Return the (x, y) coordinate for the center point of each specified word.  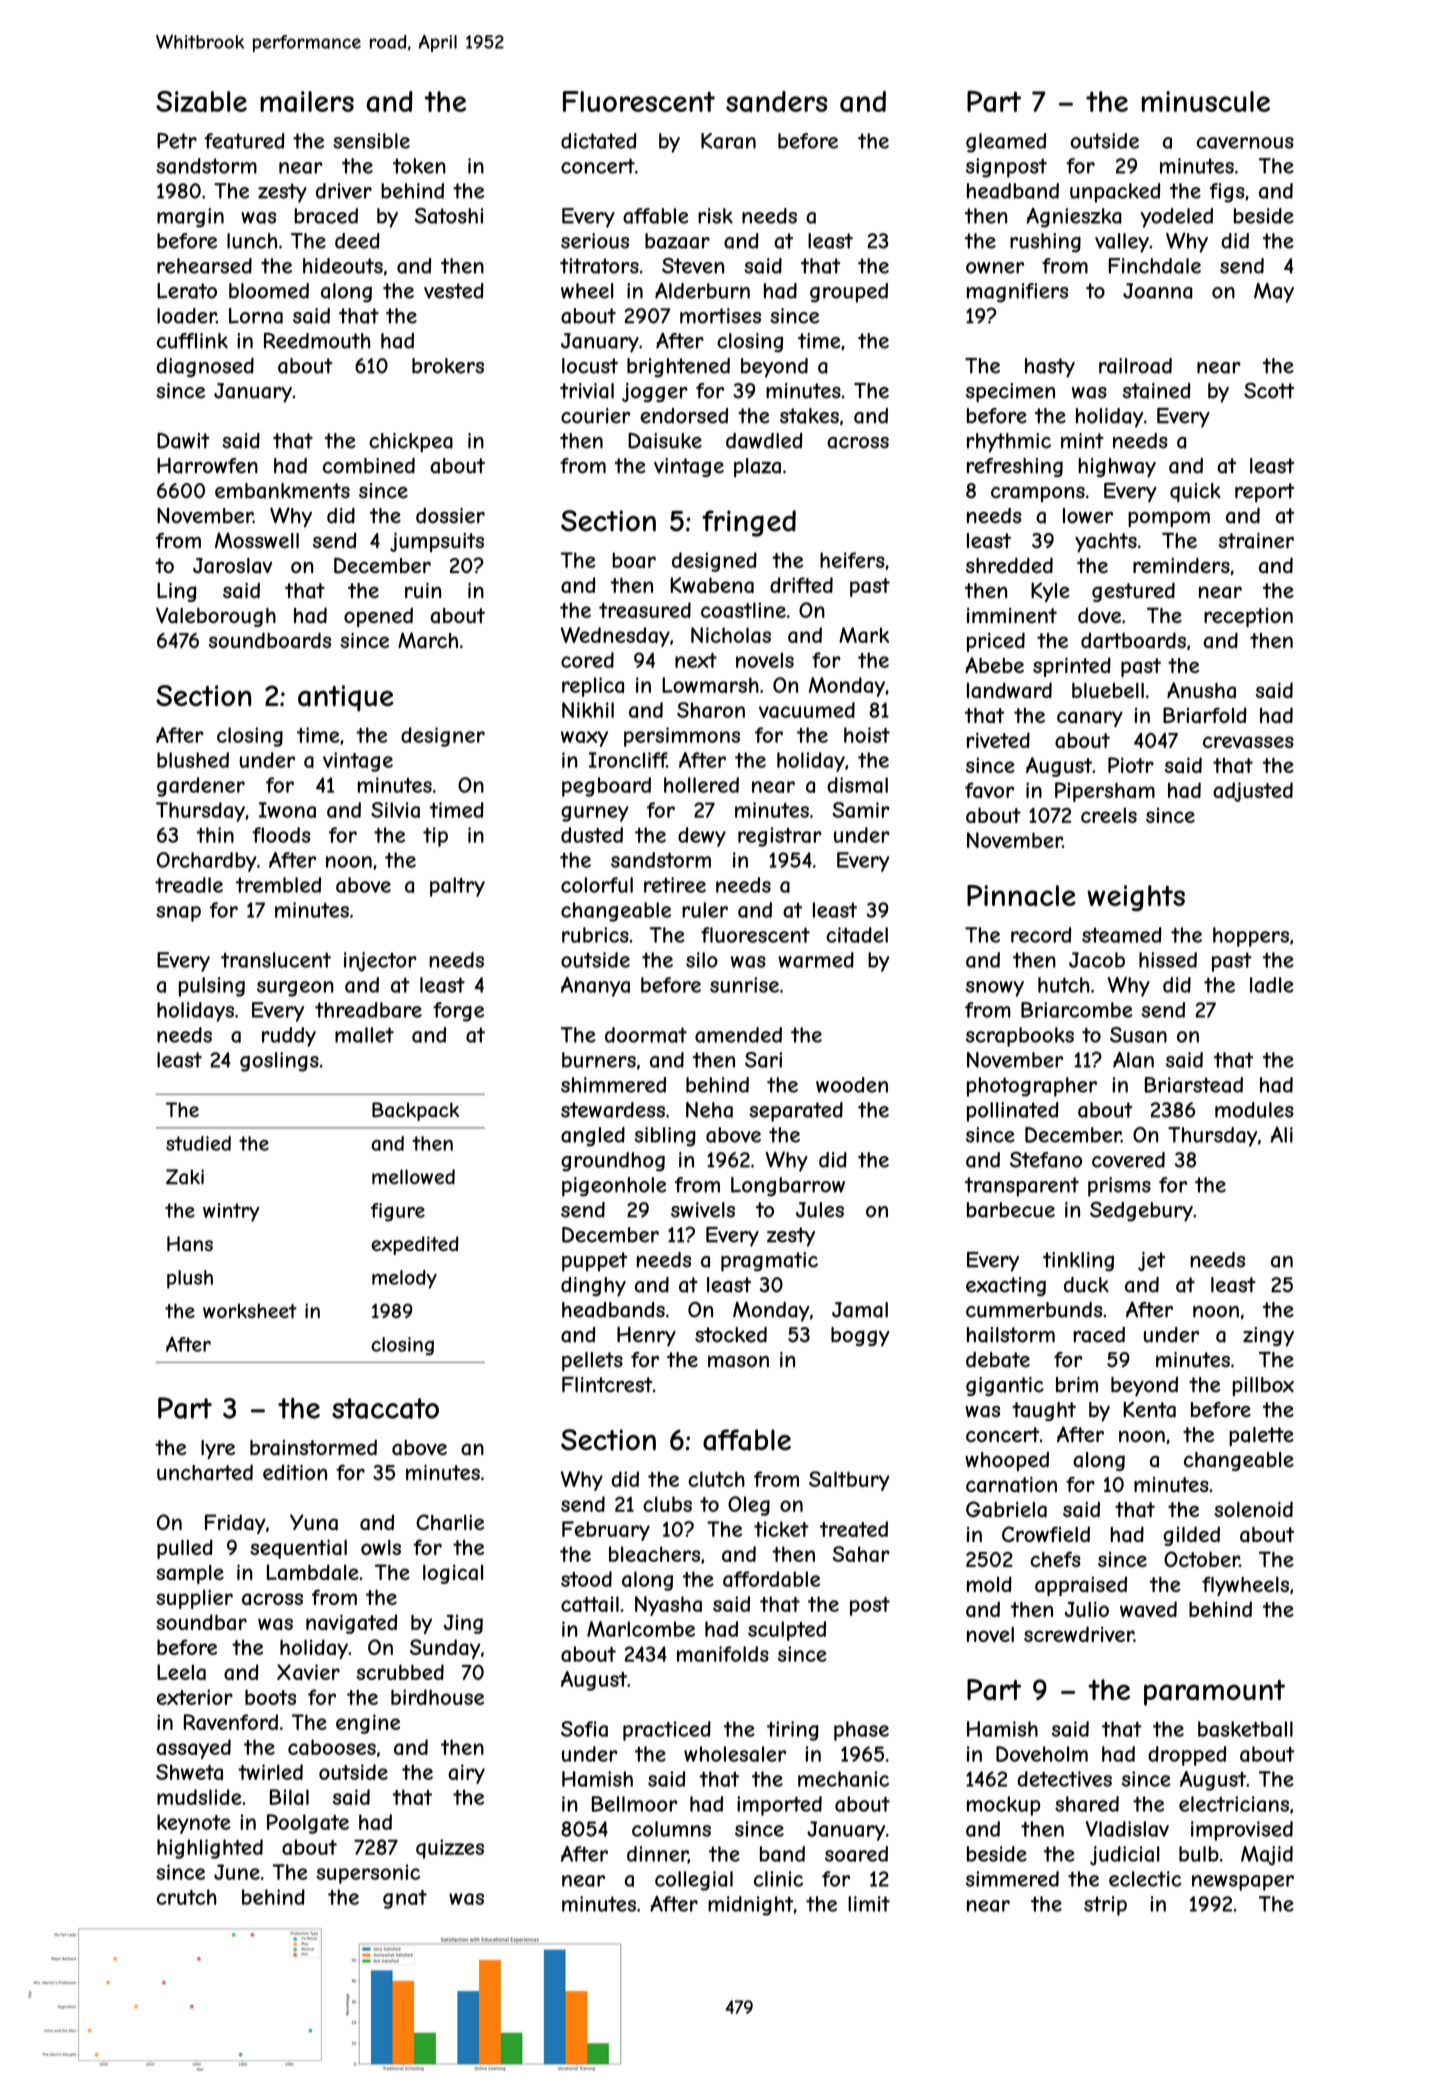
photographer (1032, 1087)
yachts (1106, 543)
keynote (194, 1824)
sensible (371, 141)
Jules (820, 1210)
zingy (1268, 1337)
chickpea (411, 443)
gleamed (1006, 143)
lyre (218, 1449)
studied (198, 1143)
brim (1077, 1384)
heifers (852, 560)
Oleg (749, 1506)
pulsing (212, 987)
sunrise (744, 985)
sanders (776, 101)
